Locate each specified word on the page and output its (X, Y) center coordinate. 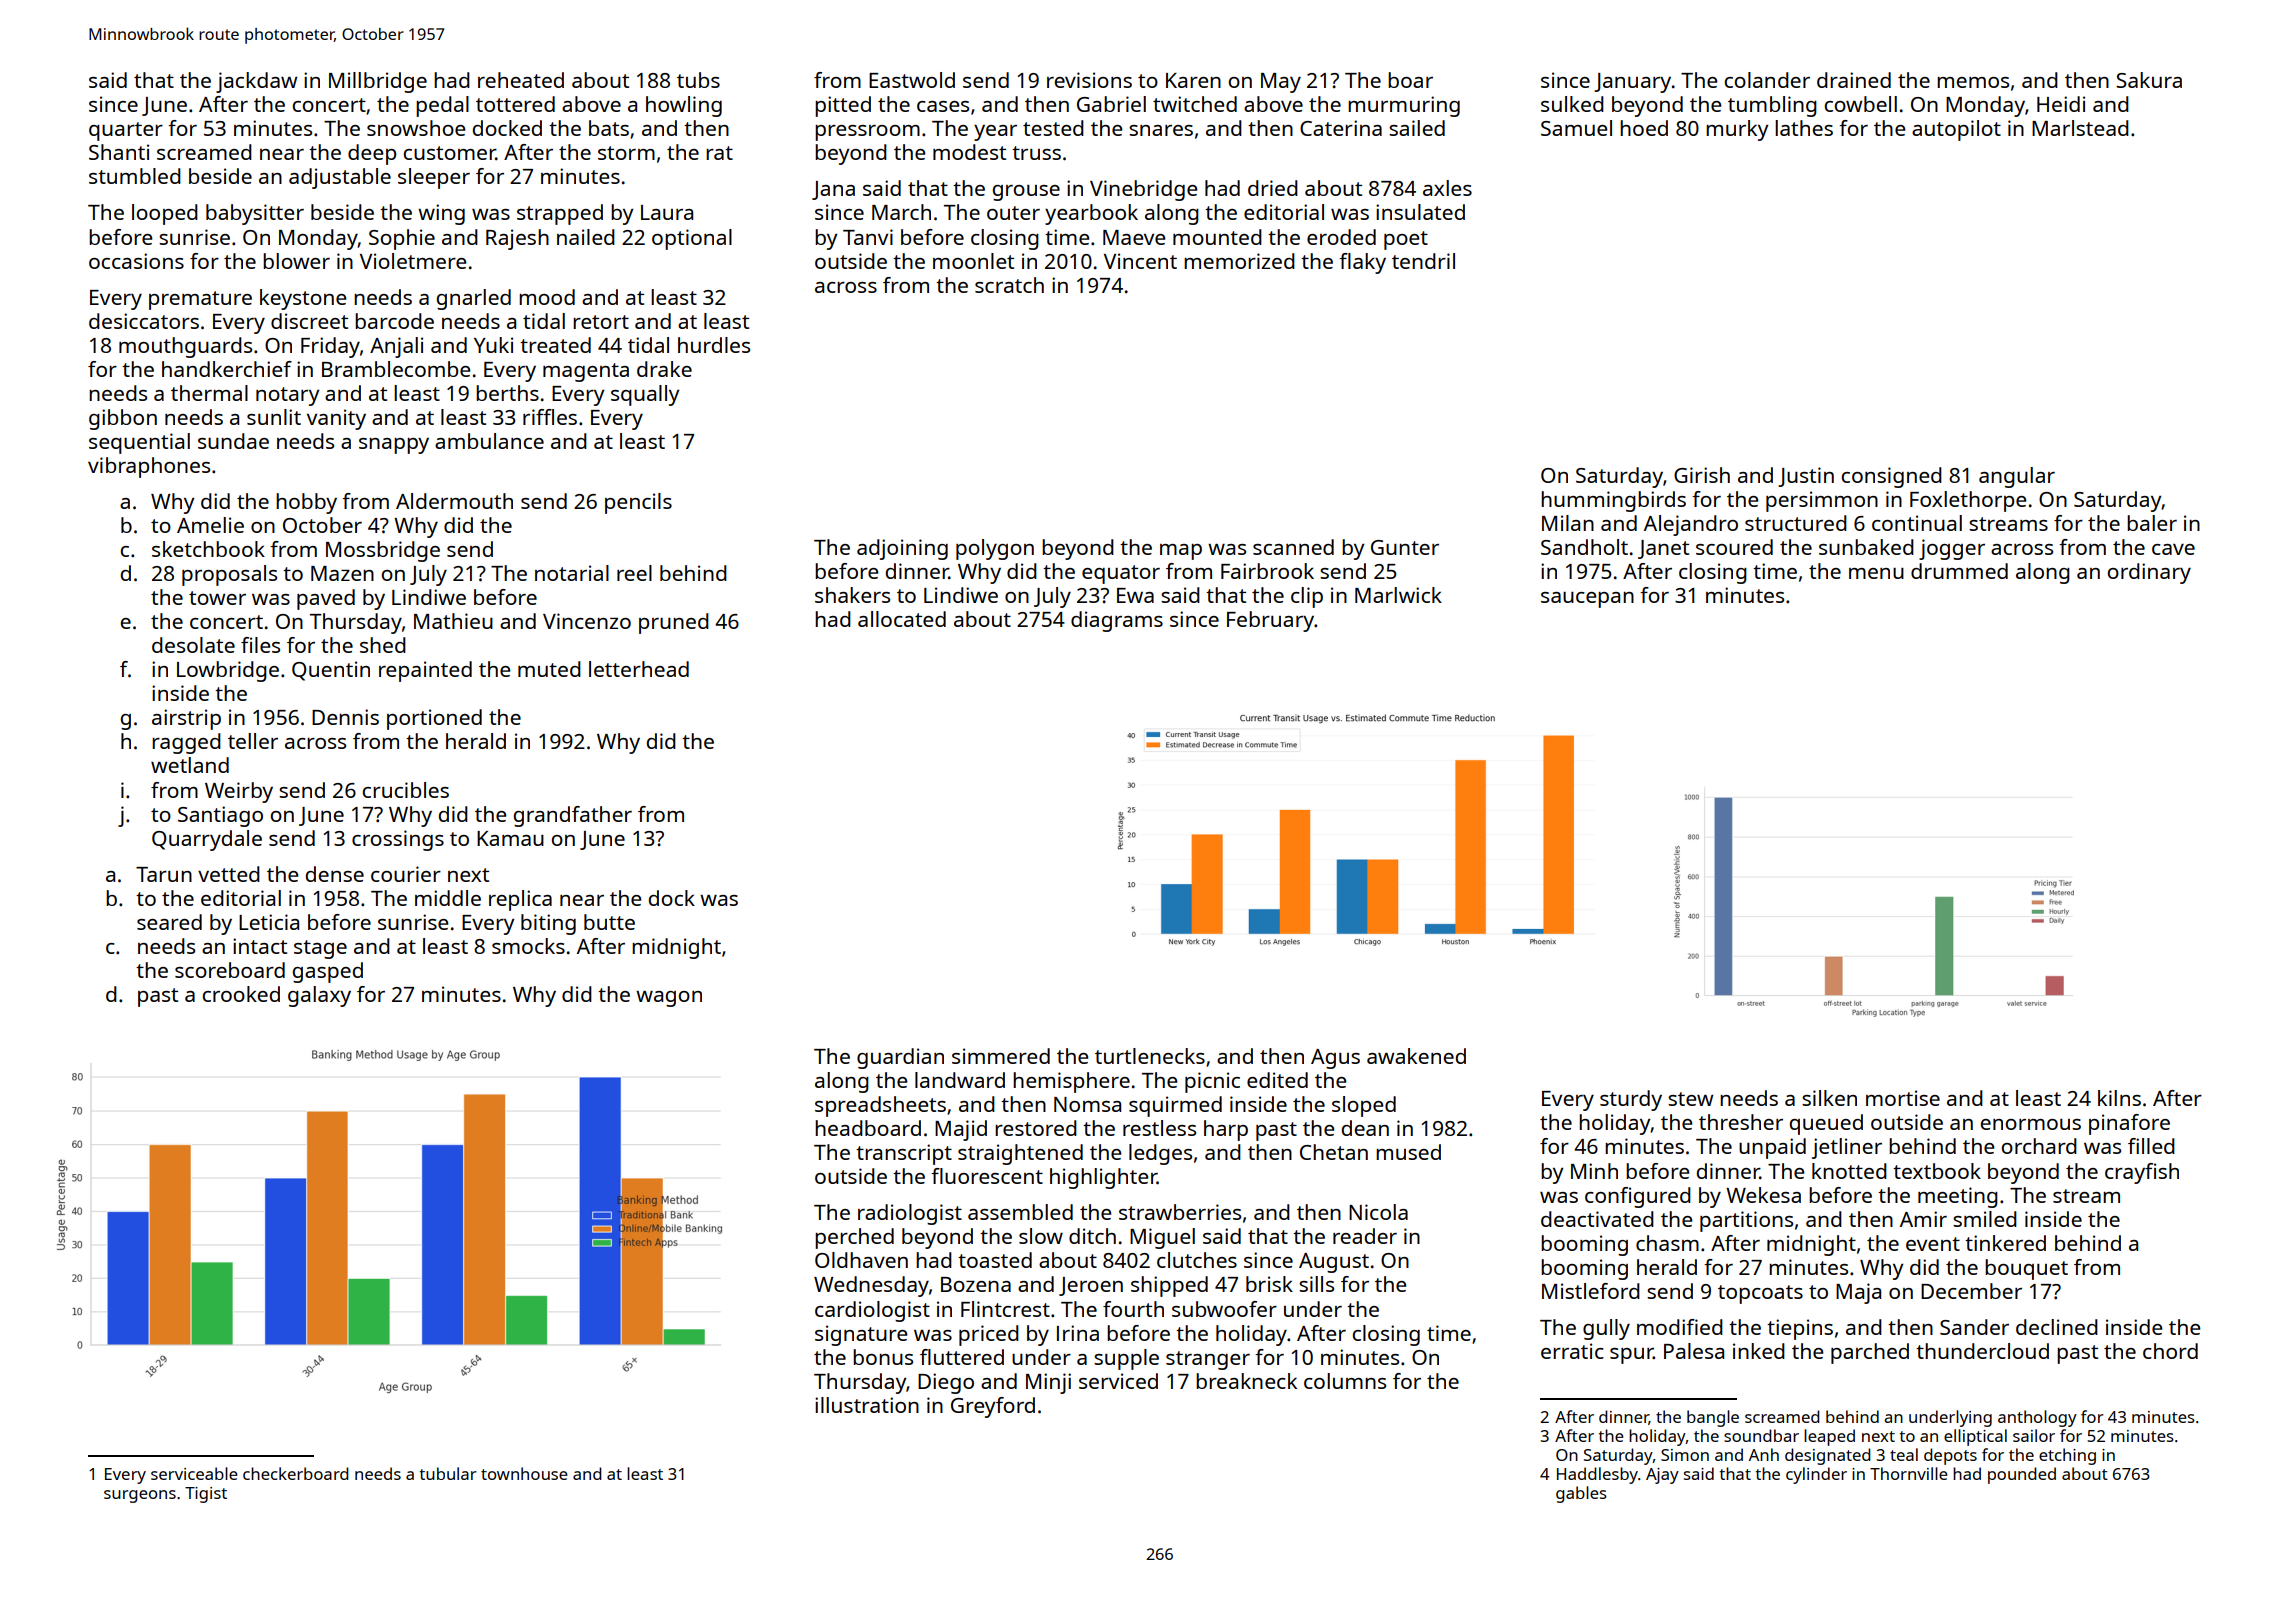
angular (2017, 477)
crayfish (2142, 1173)
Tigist (206, 1495)
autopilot (1956, 130)
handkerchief (227, 369)
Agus (1335, 1059)
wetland (190, 765)
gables (1581, 1494)
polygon (995, 549)
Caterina (1341, 128)
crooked (241, 994)
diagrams (1117, 621)
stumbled (135, 176)
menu (1876, 573)
